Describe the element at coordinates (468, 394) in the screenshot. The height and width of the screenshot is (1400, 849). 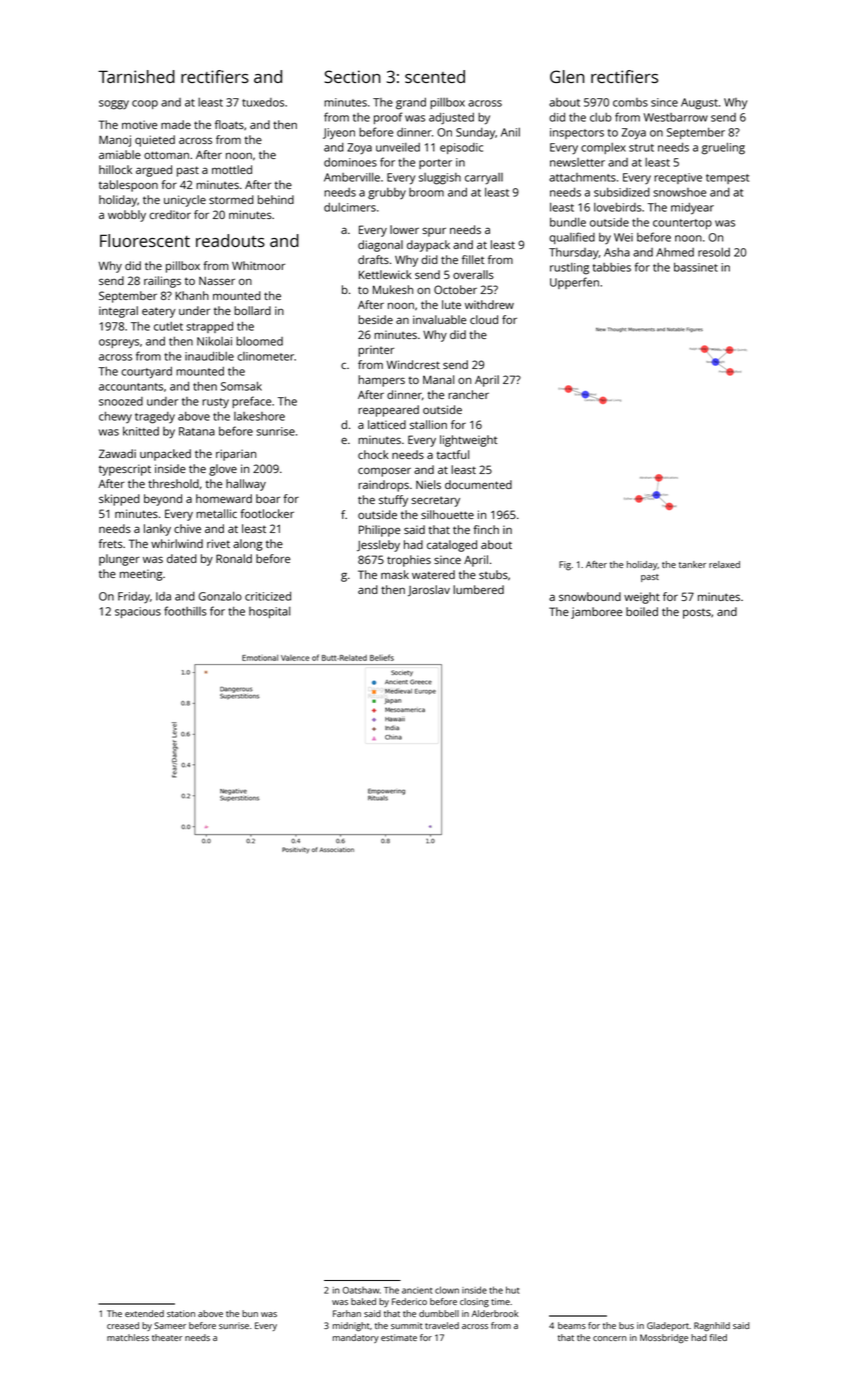
I see `rancher` at that location.
